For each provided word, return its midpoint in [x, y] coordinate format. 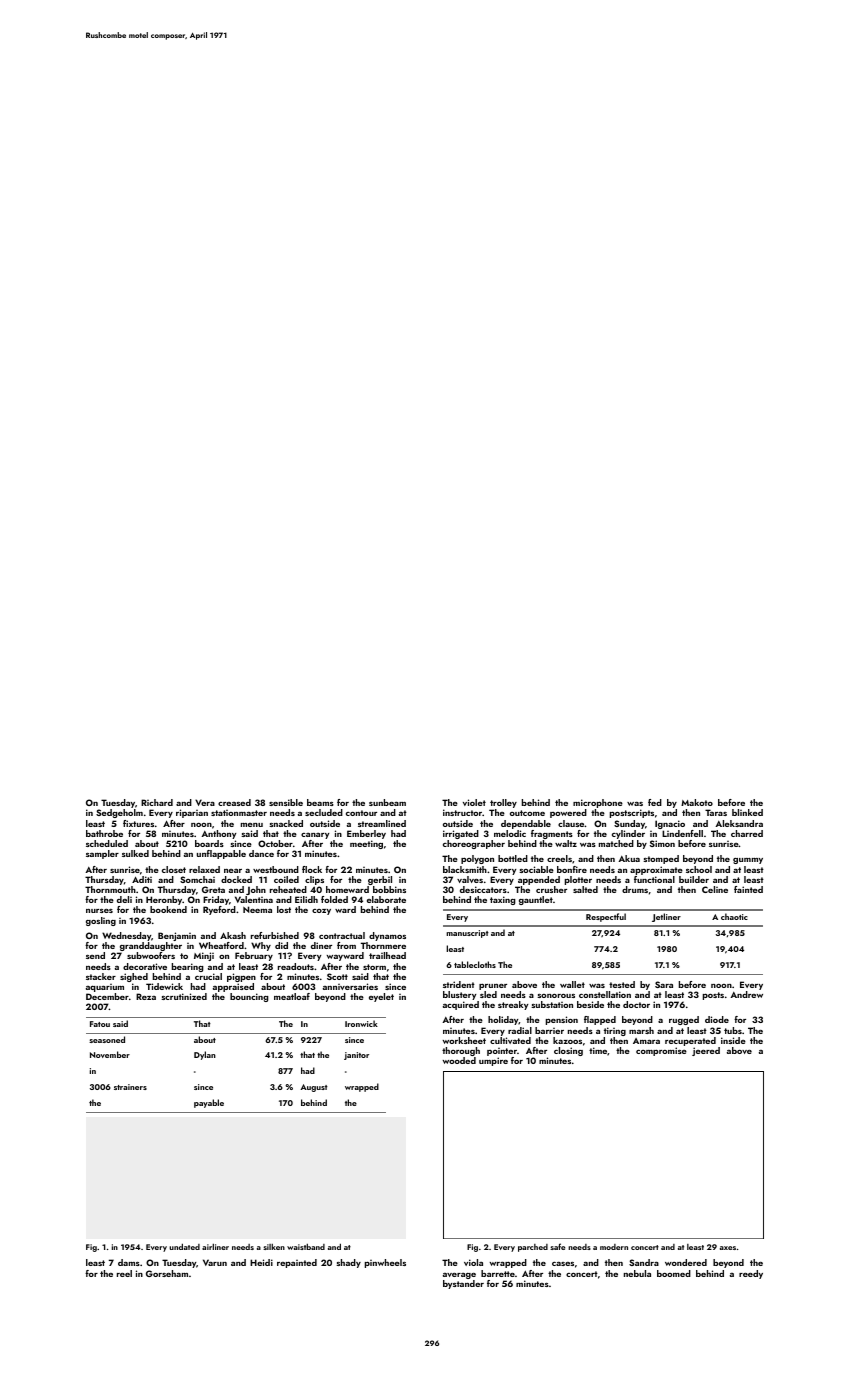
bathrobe [104, 833]
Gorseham [167, 1273]
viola [473, 1262]
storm [374, 967]
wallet [572, 984]
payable [209, 1103]
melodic [510, 833]
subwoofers [151, 955]
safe [557, 1246]
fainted [748, 889]
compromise [661, 1051]
